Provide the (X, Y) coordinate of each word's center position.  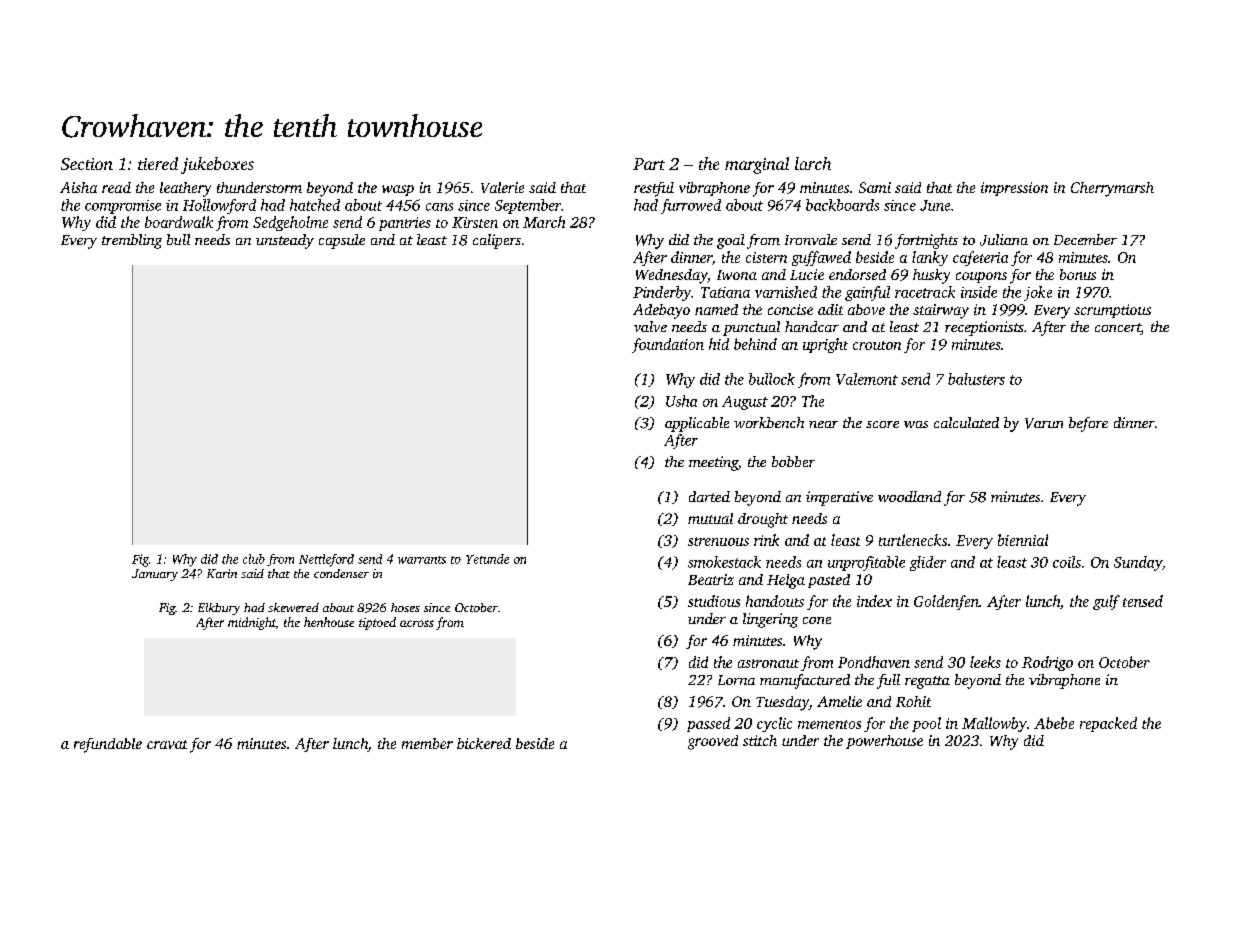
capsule (342, 241)
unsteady (285, 241)
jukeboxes (217, 165)
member (427, 743)
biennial (1023, 540)
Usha (681, 401)
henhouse (329, 622)
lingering (770, 620)
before (1088, 424)
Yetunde (487, 559)
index (874, 601)
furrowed (691, 206)
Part (649, 164)
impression (1014, 189)
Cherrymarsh (1112, 189)
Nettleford (326, 560)
